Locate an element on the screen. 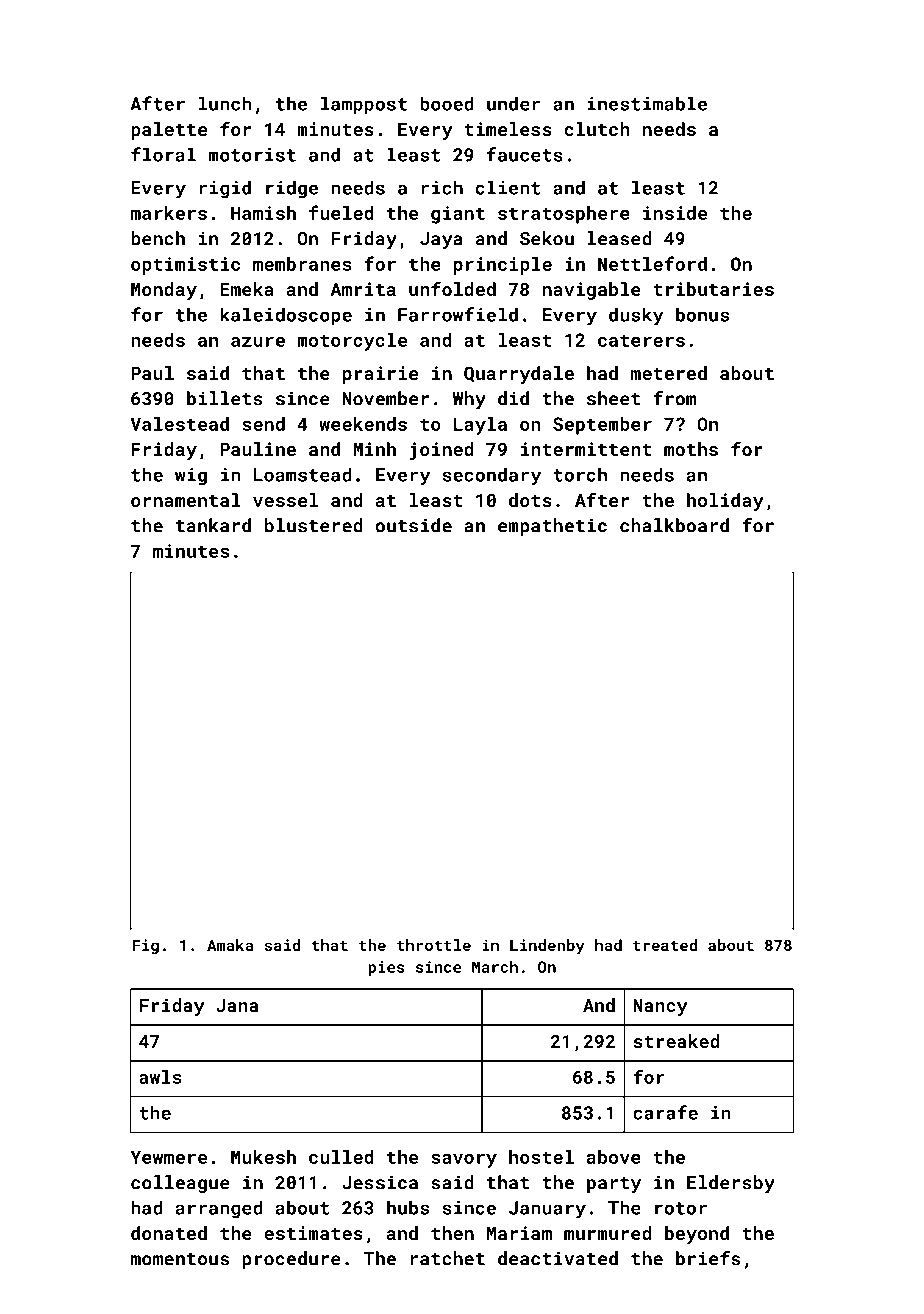  chalkboard is located at coordinates (674, 525).
